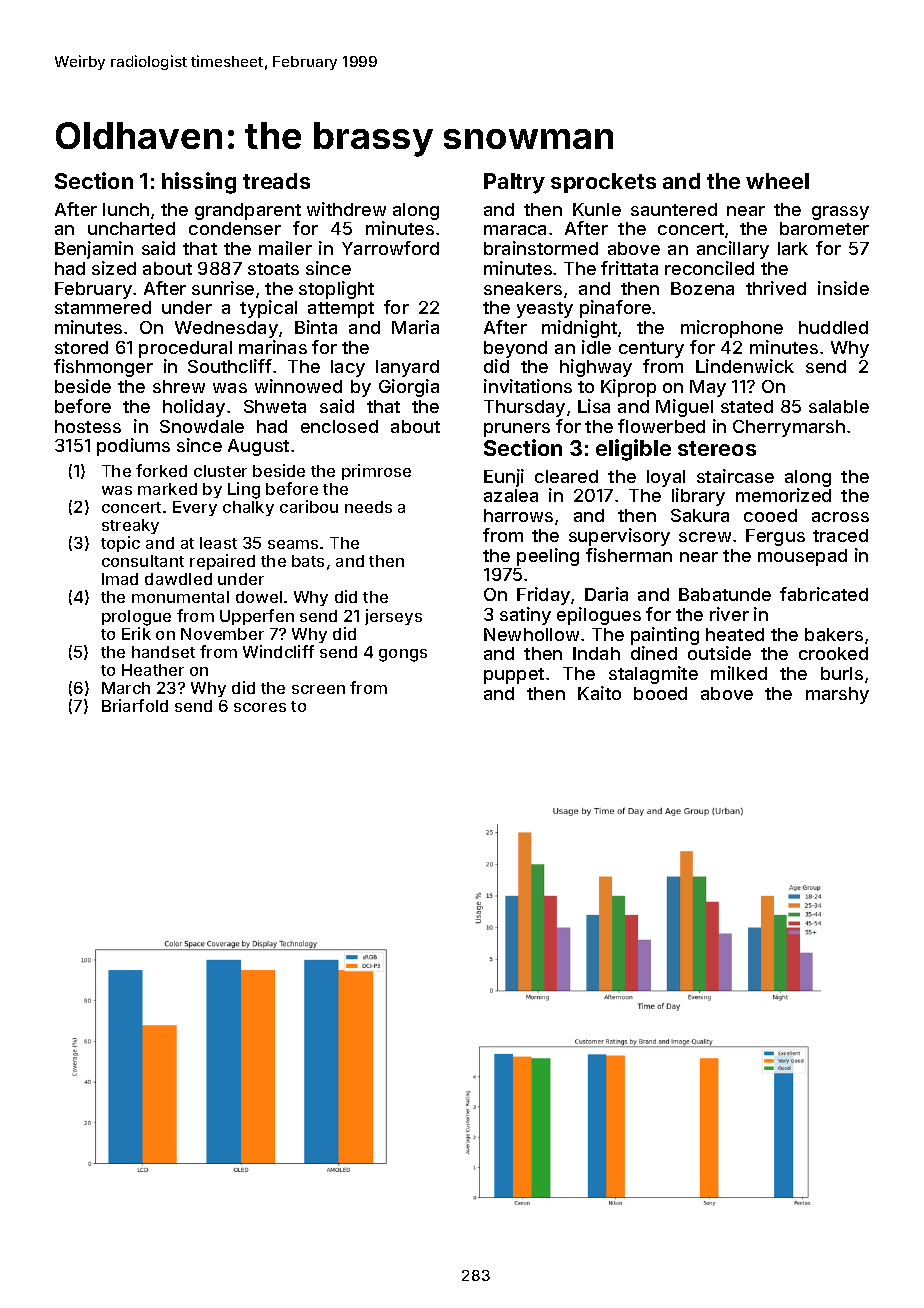  Describe the element at coordinates (393, 617) in the screenshot. I see `jerseys` at that location.
